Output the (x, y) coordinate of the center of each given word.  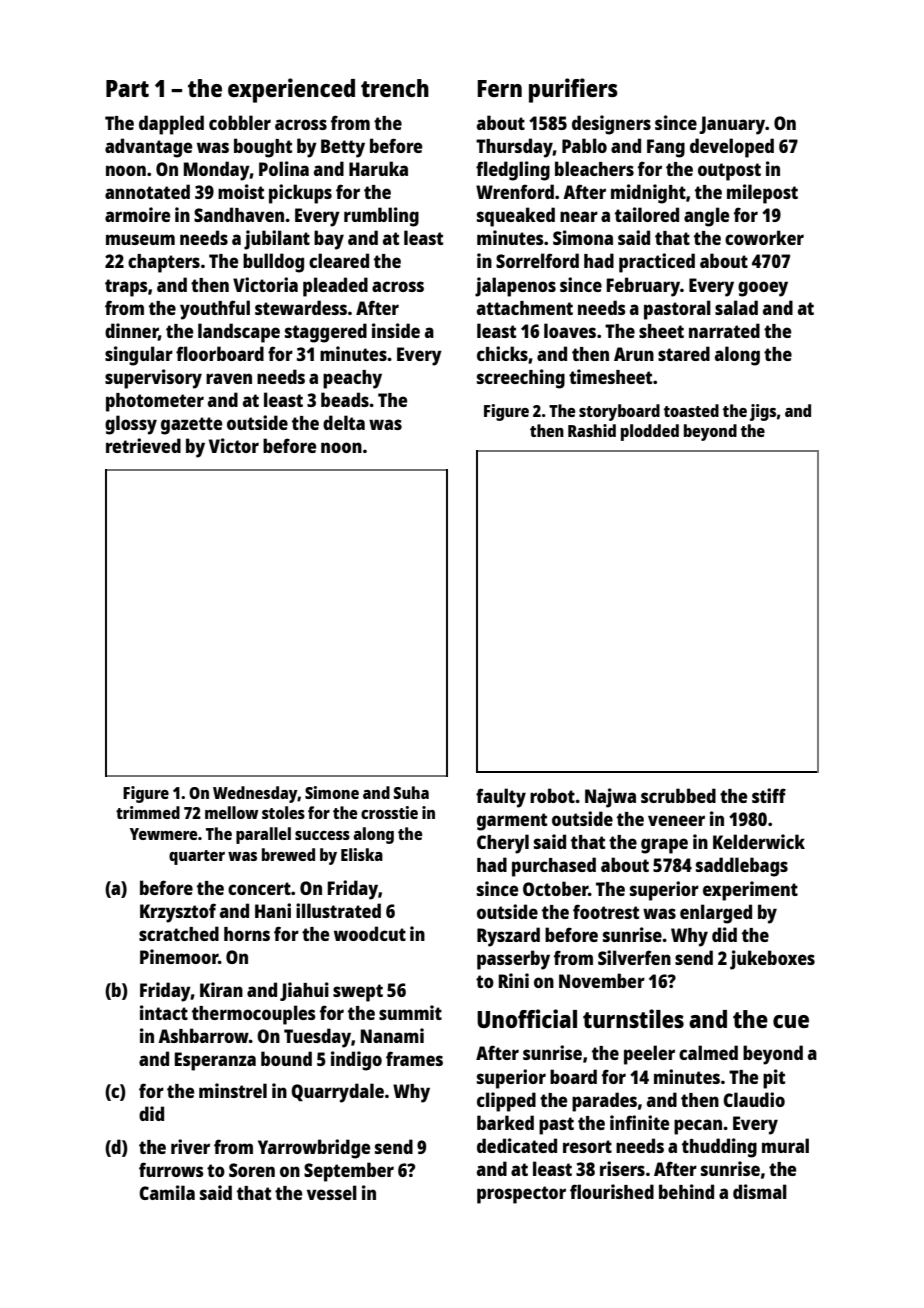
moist (241, 191)
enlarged (716, 914)
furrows (171, 1169)
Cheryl (503, 844)
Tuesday (317, 1038)
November (602, 980)
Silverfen (634, 957)
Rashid (592, 430)
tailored (647, 214)
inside (396, 330)
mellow (232, 812)
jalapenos (515, 287)
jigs (763, 412)
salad (736, 307)
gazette (191, 426)
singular (139, 356)
